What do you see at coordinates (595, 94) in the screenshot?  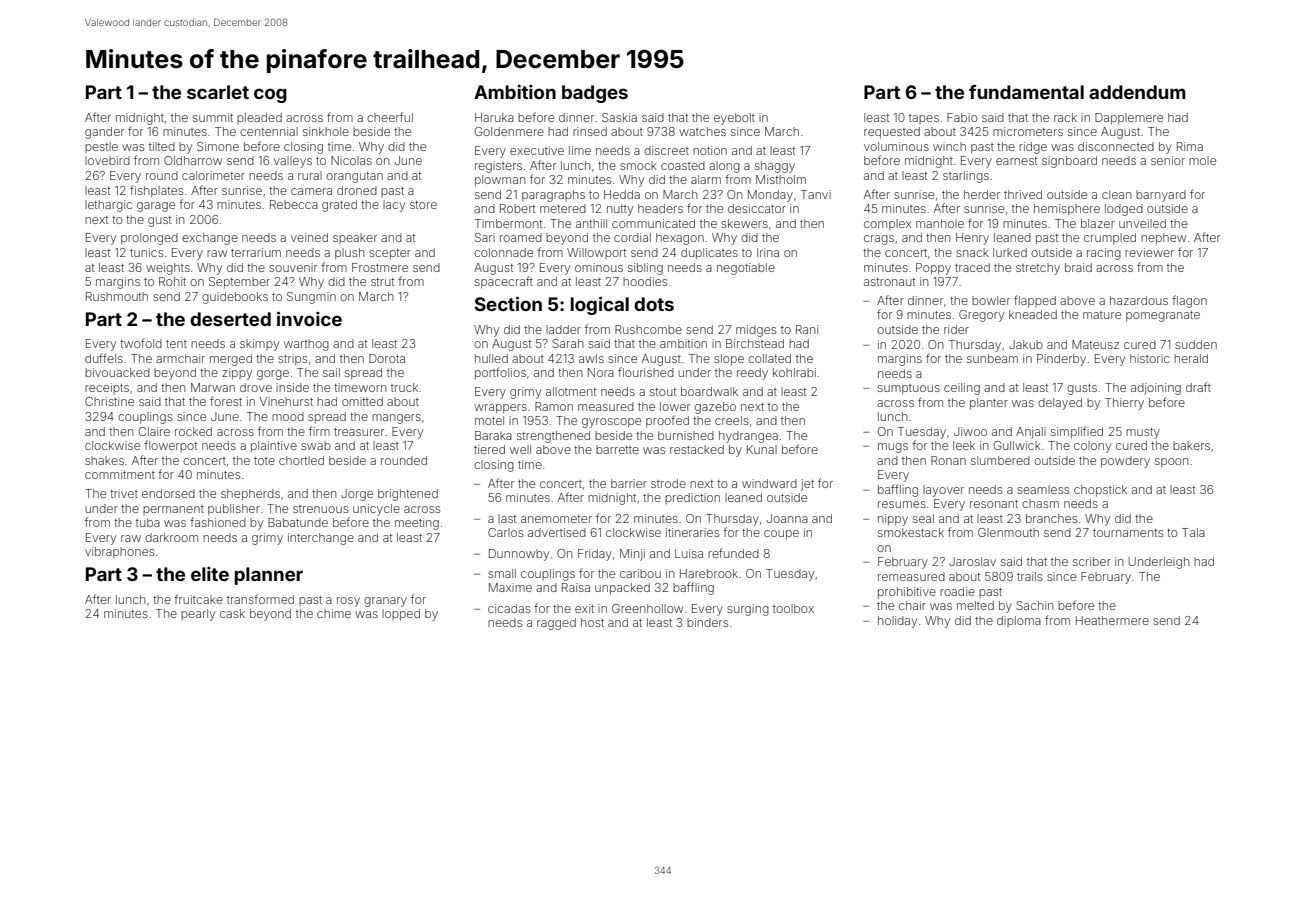 I see `badges` at bounding box center [595, 94].
